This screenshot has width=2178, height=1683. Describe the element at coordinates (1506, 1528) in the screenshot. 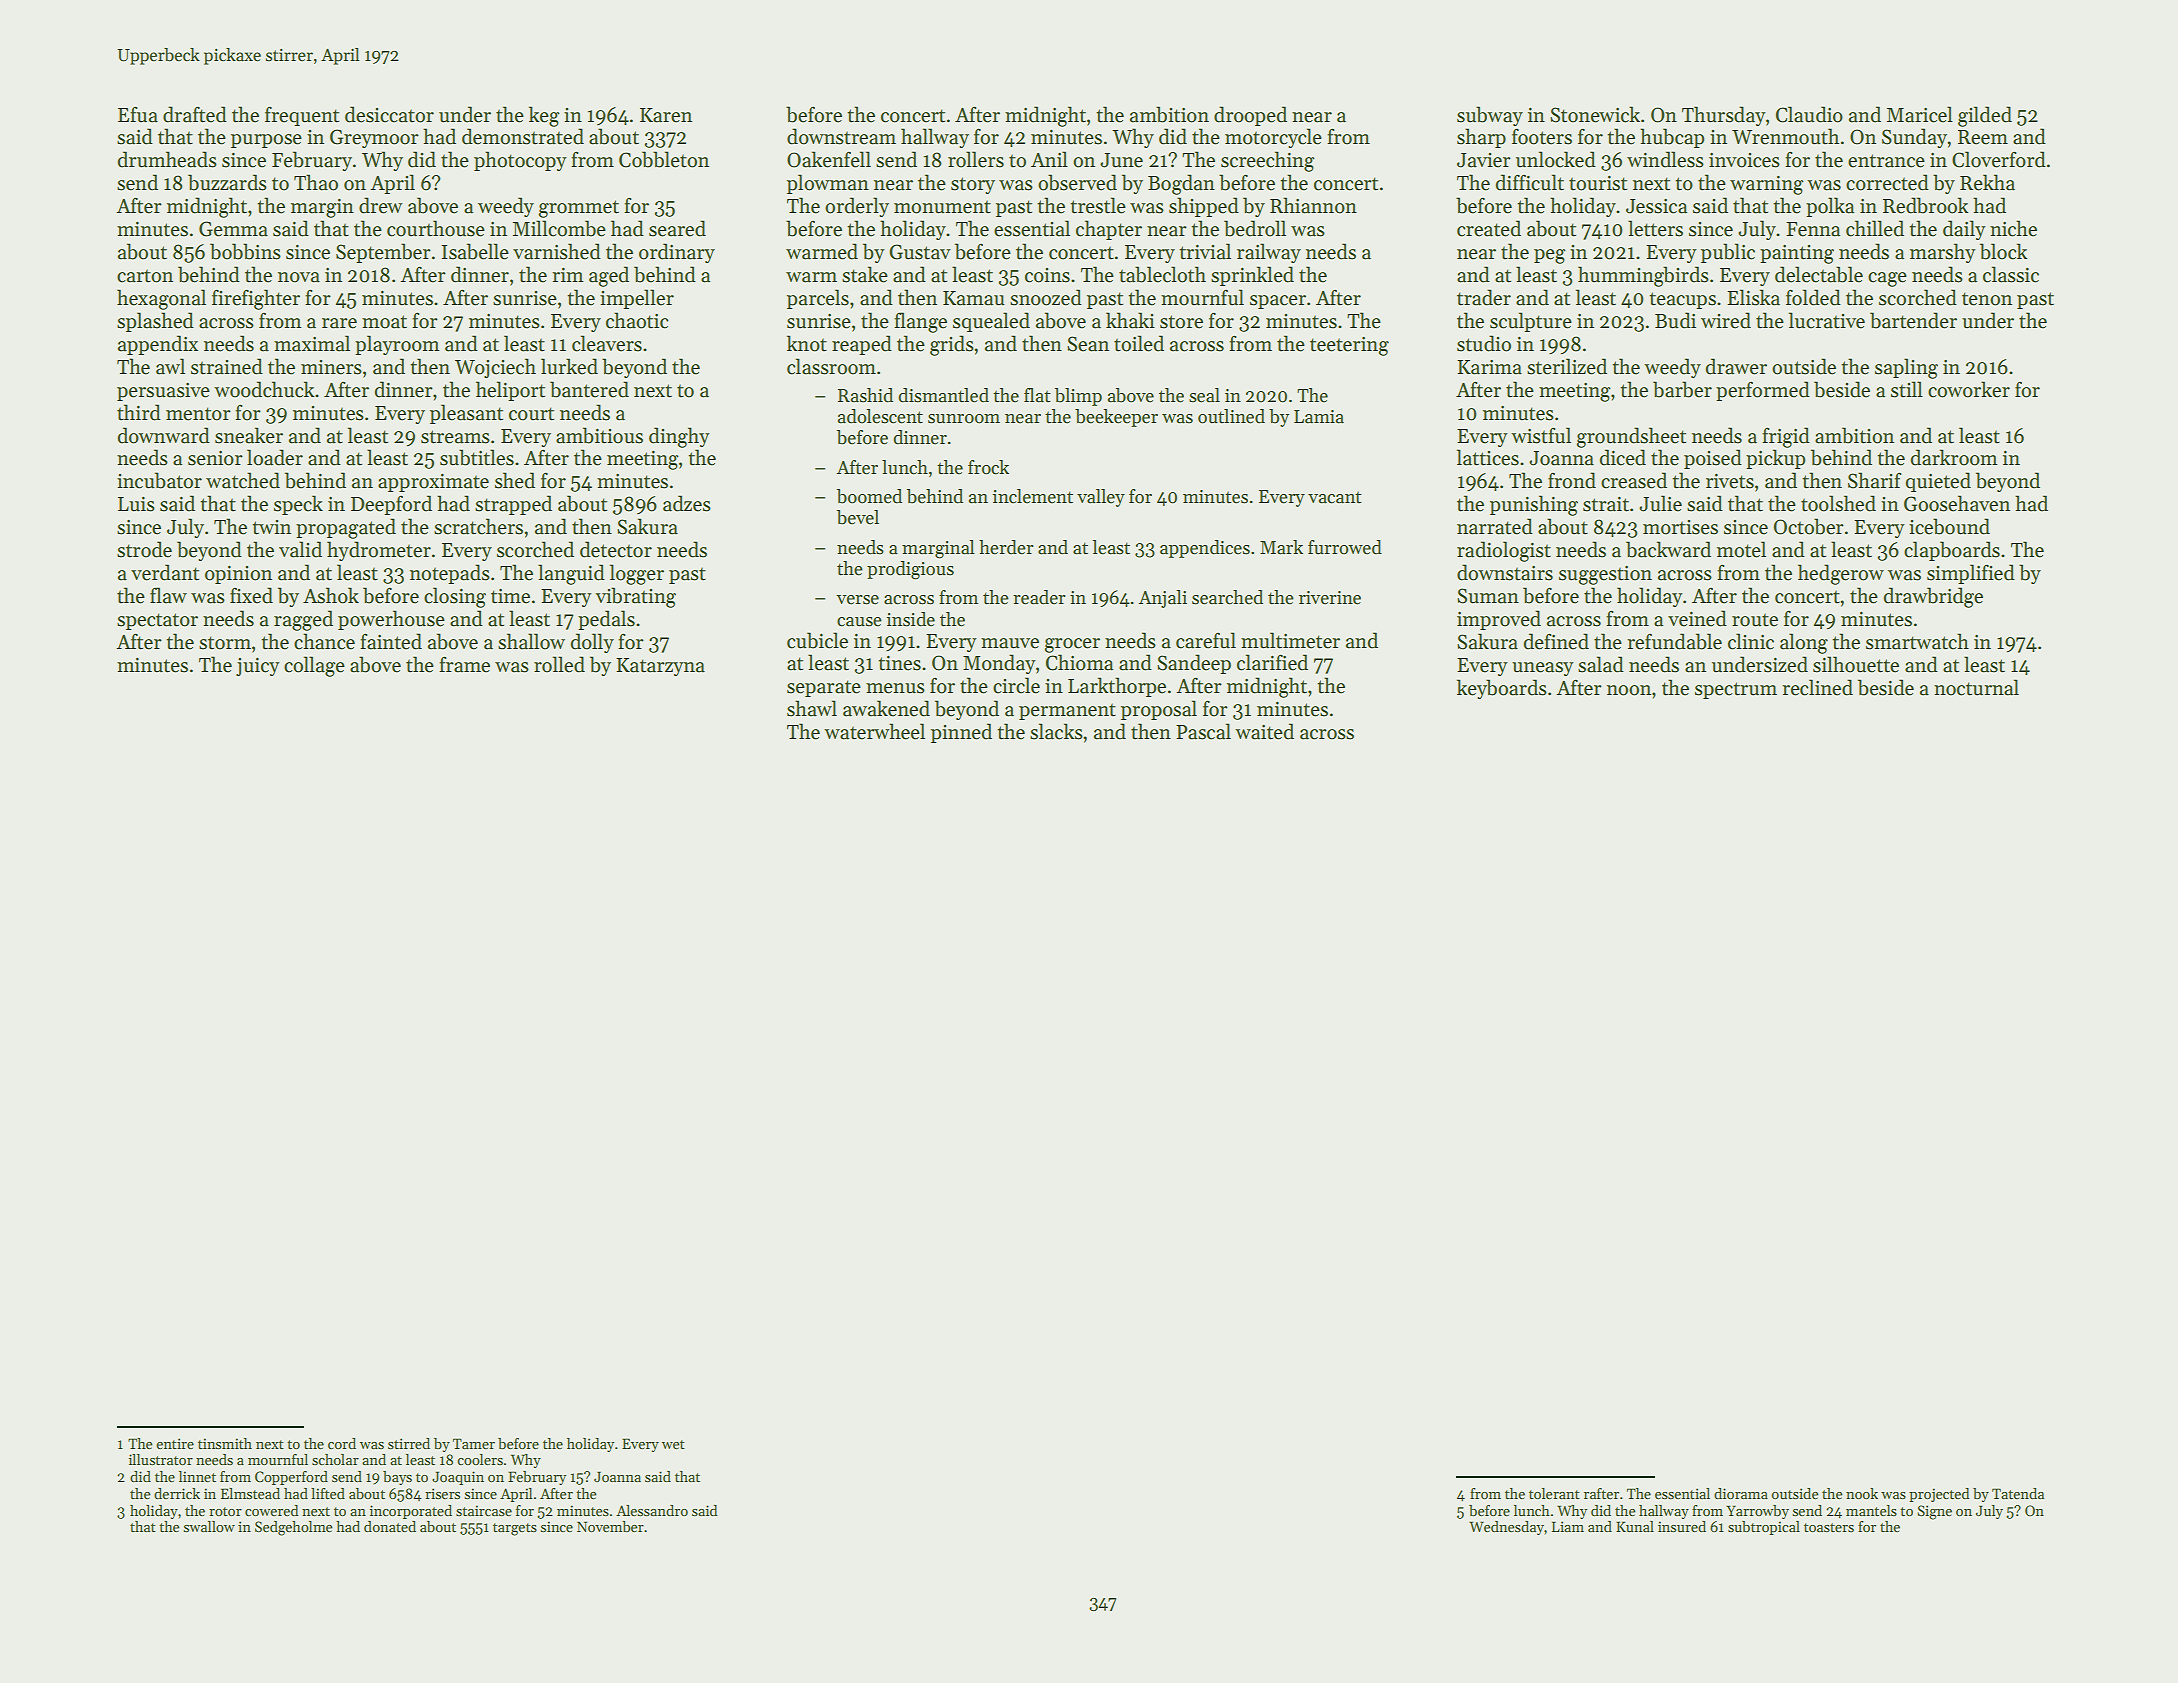

I see `Wednesday` at that location.
